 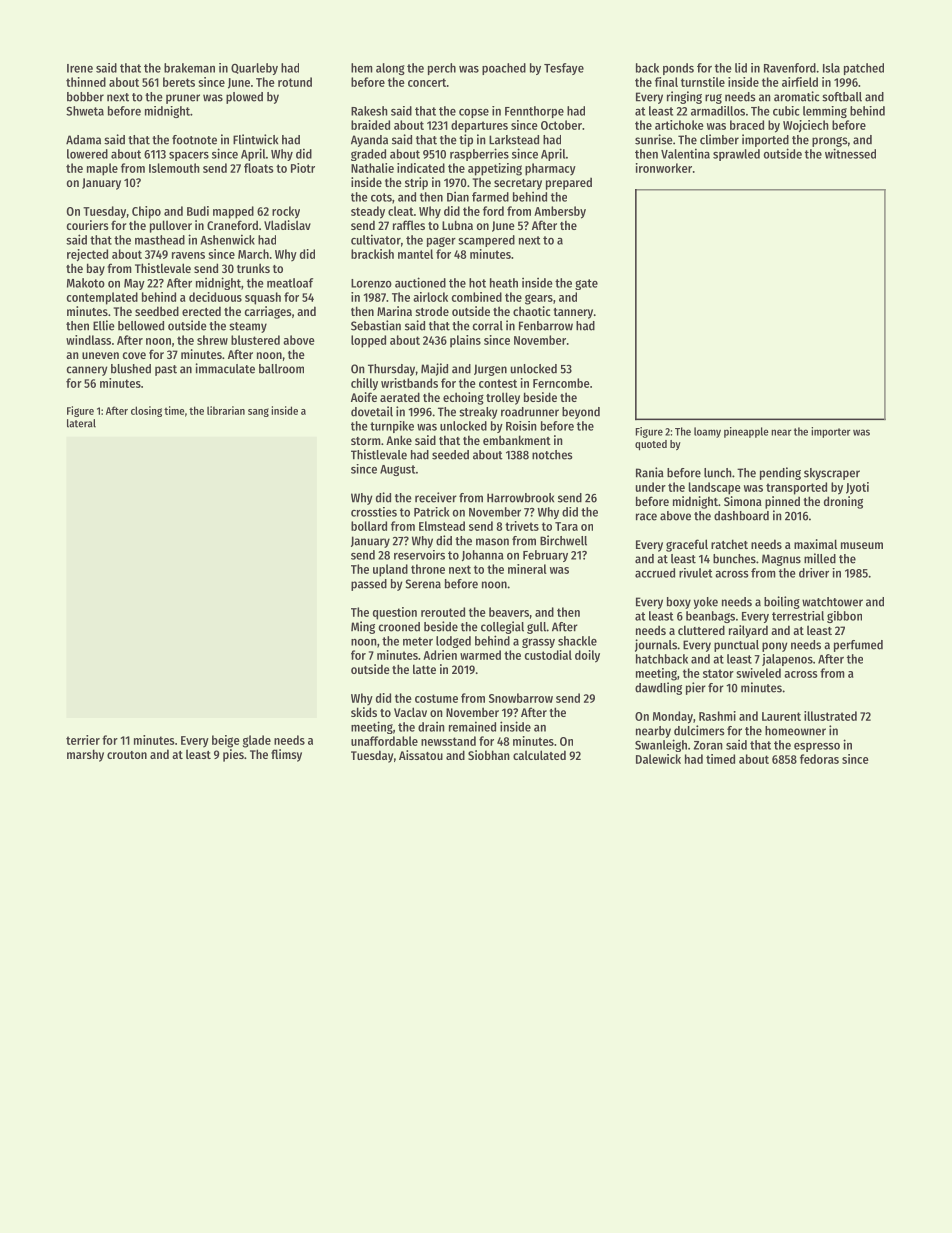 I want to click on witnessed, so click(x=850, y=153).
